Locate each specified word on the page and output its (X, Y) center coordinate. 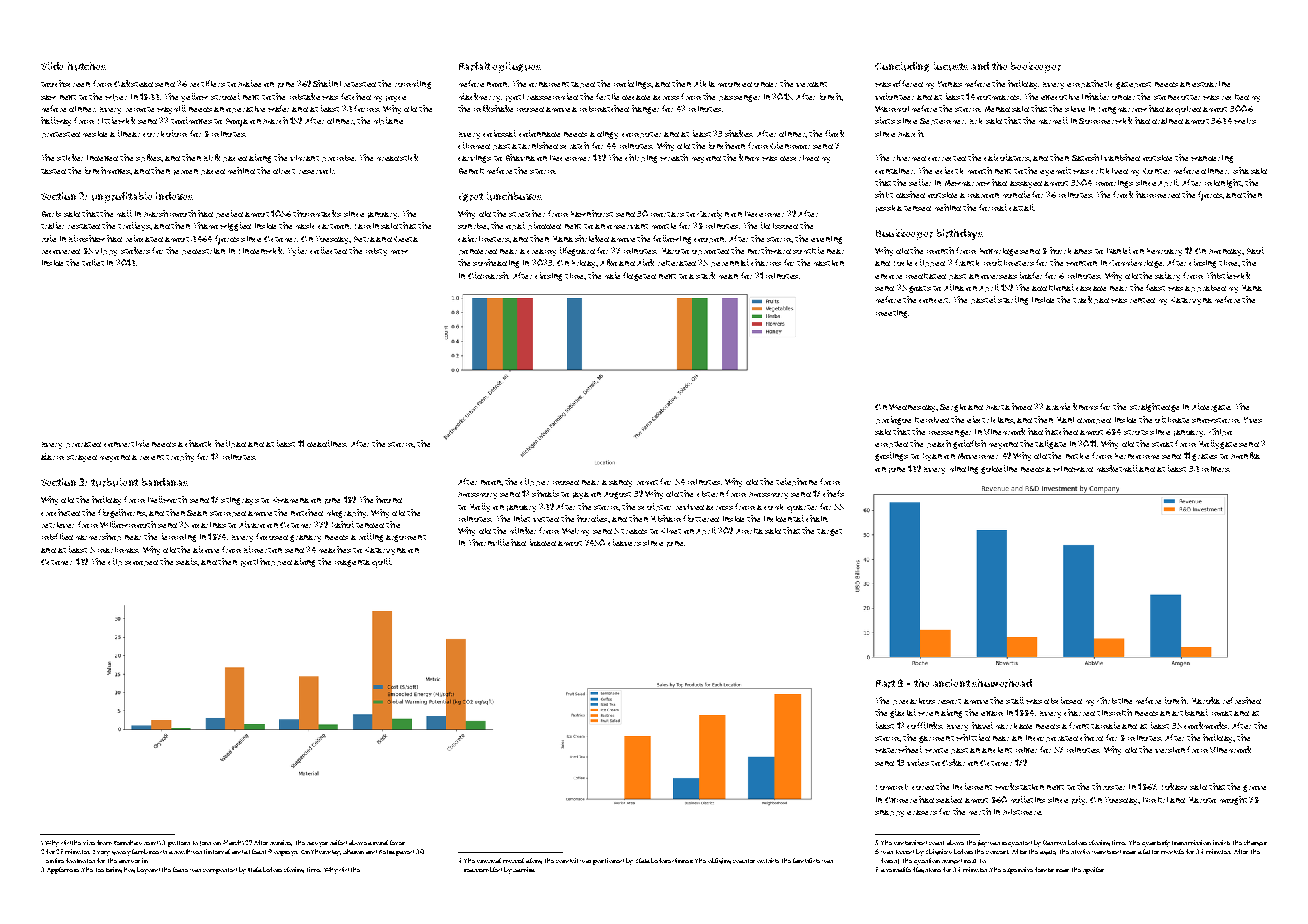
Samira (524, 869)
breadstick (397, 157)
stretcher (527, 213)
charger (1255, 843)
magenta (352, 563)
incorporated (1052, 738)
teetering (109, 870)
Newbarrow (967, 183)
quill (381, 563)
